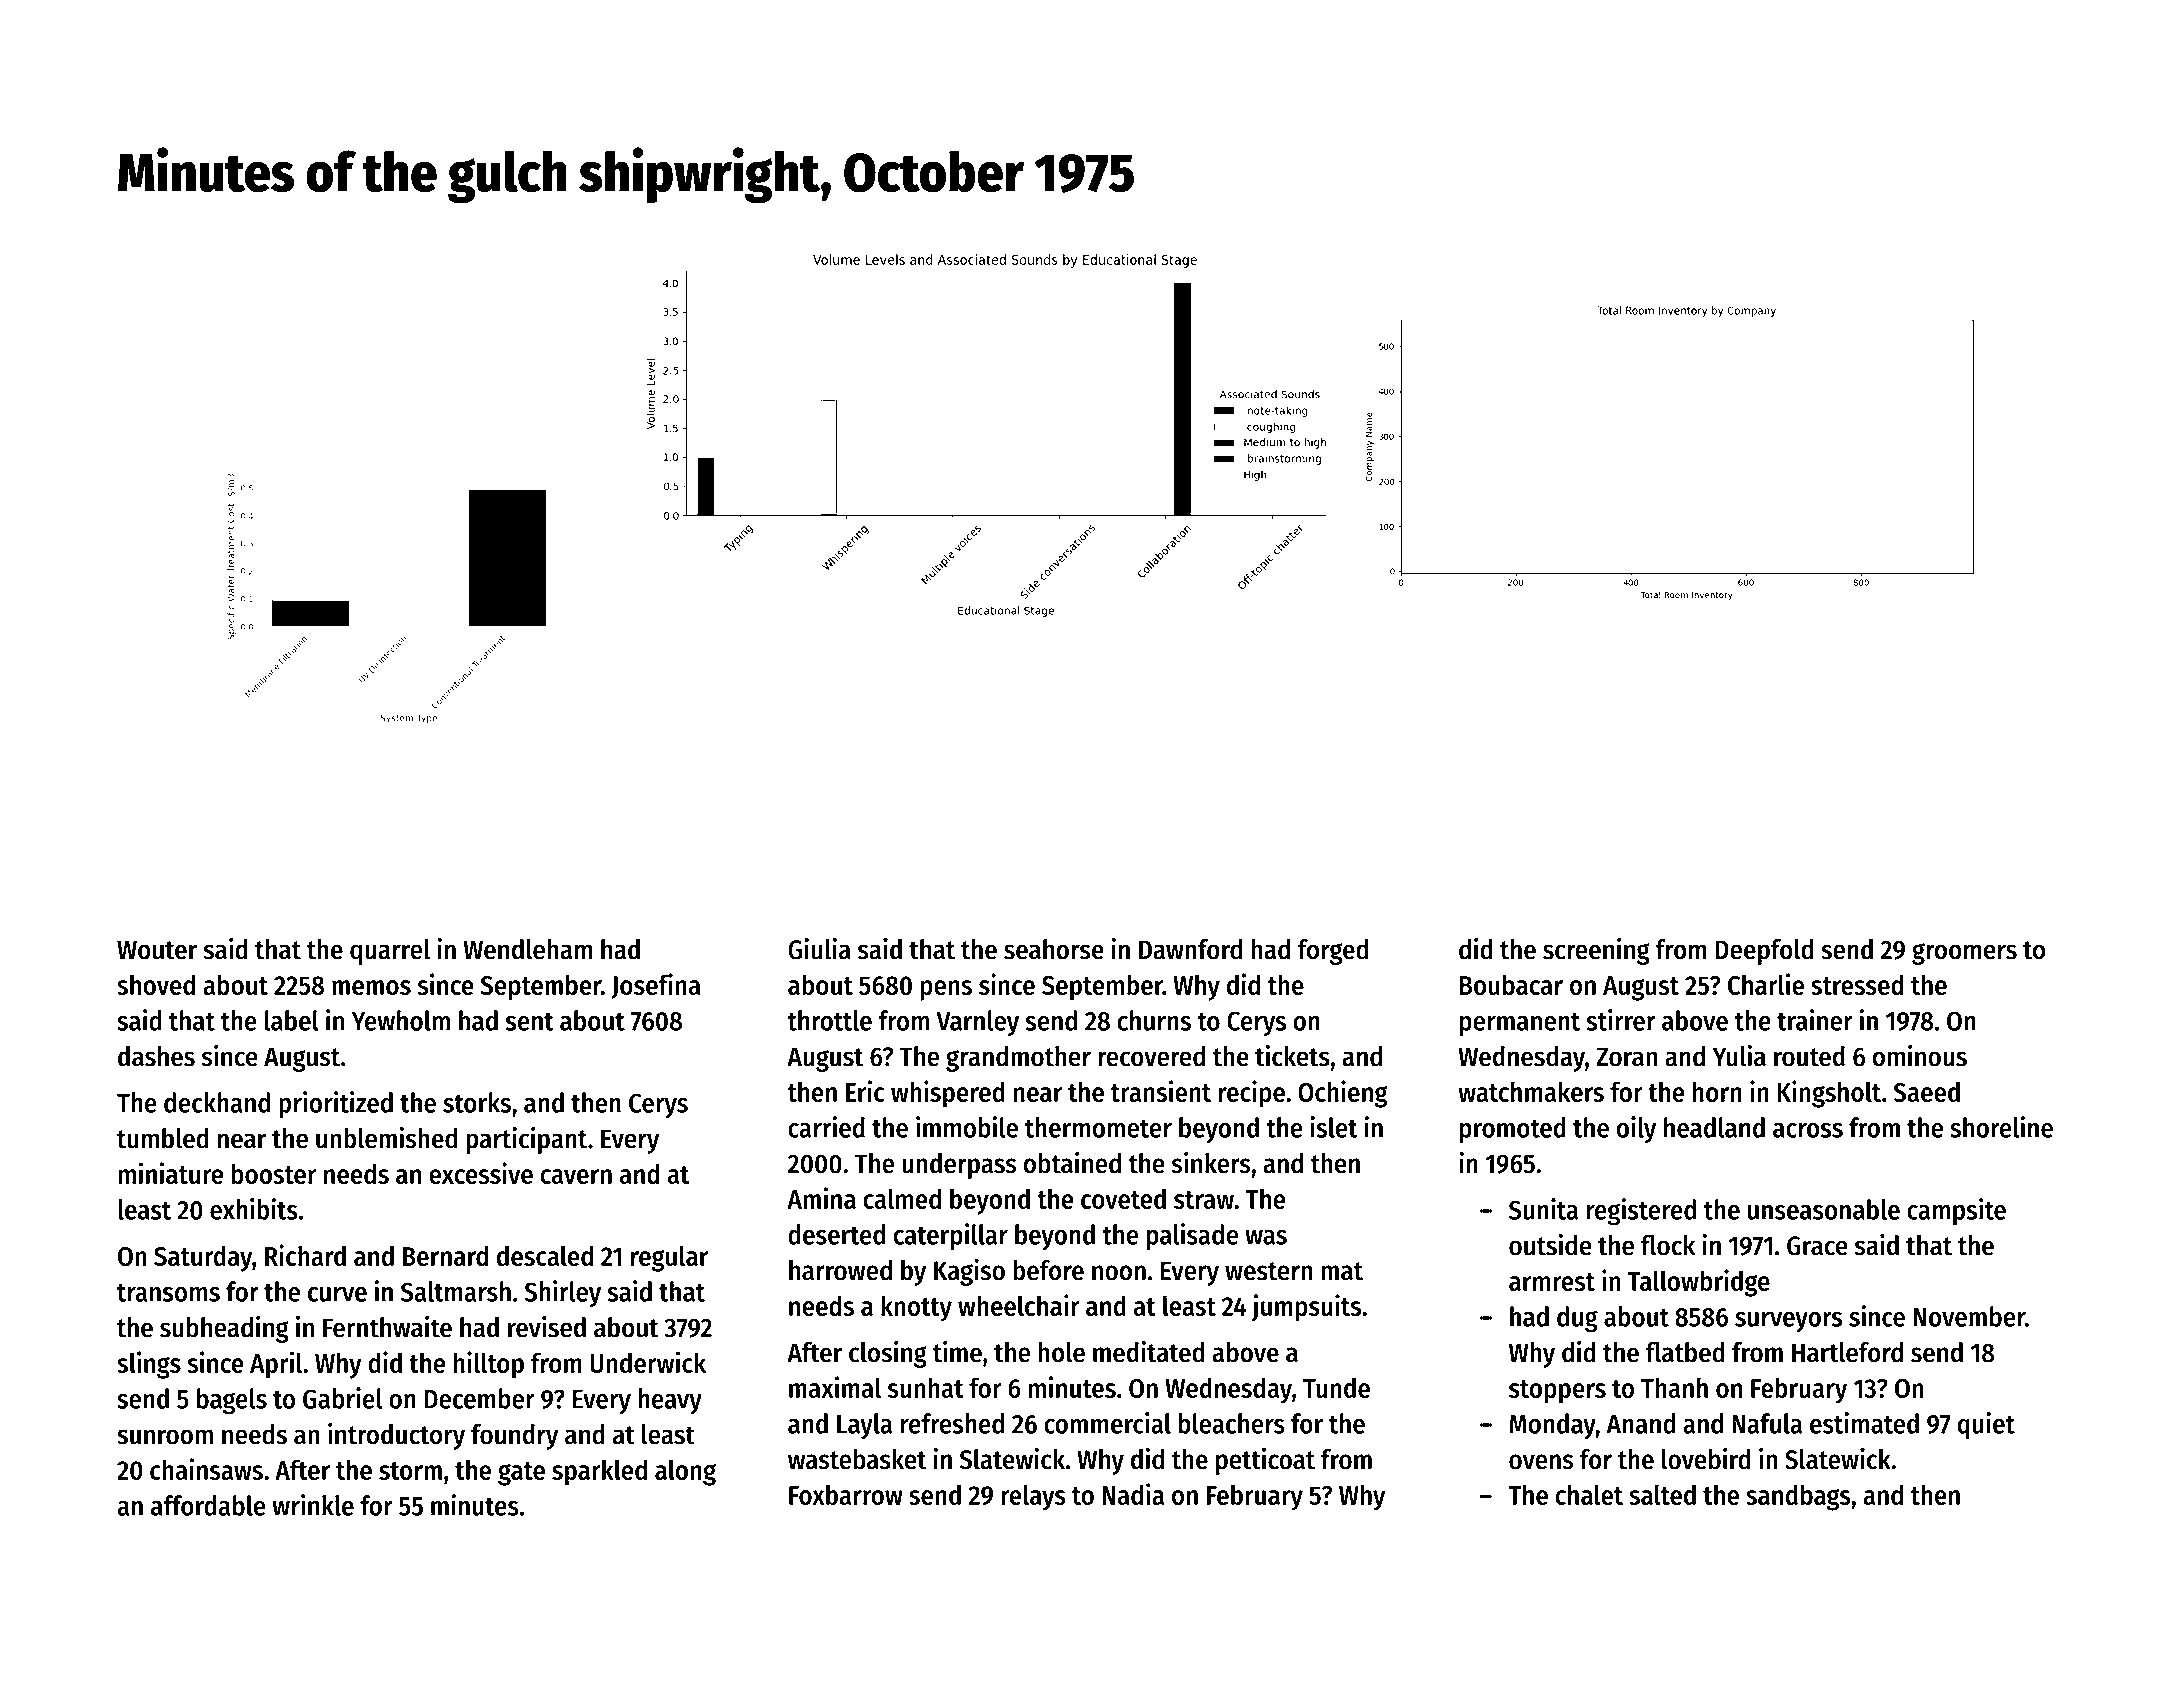 The width and height of the screenshot is (2178, 1683). I want to click on excessive, so click(481, 1173).
